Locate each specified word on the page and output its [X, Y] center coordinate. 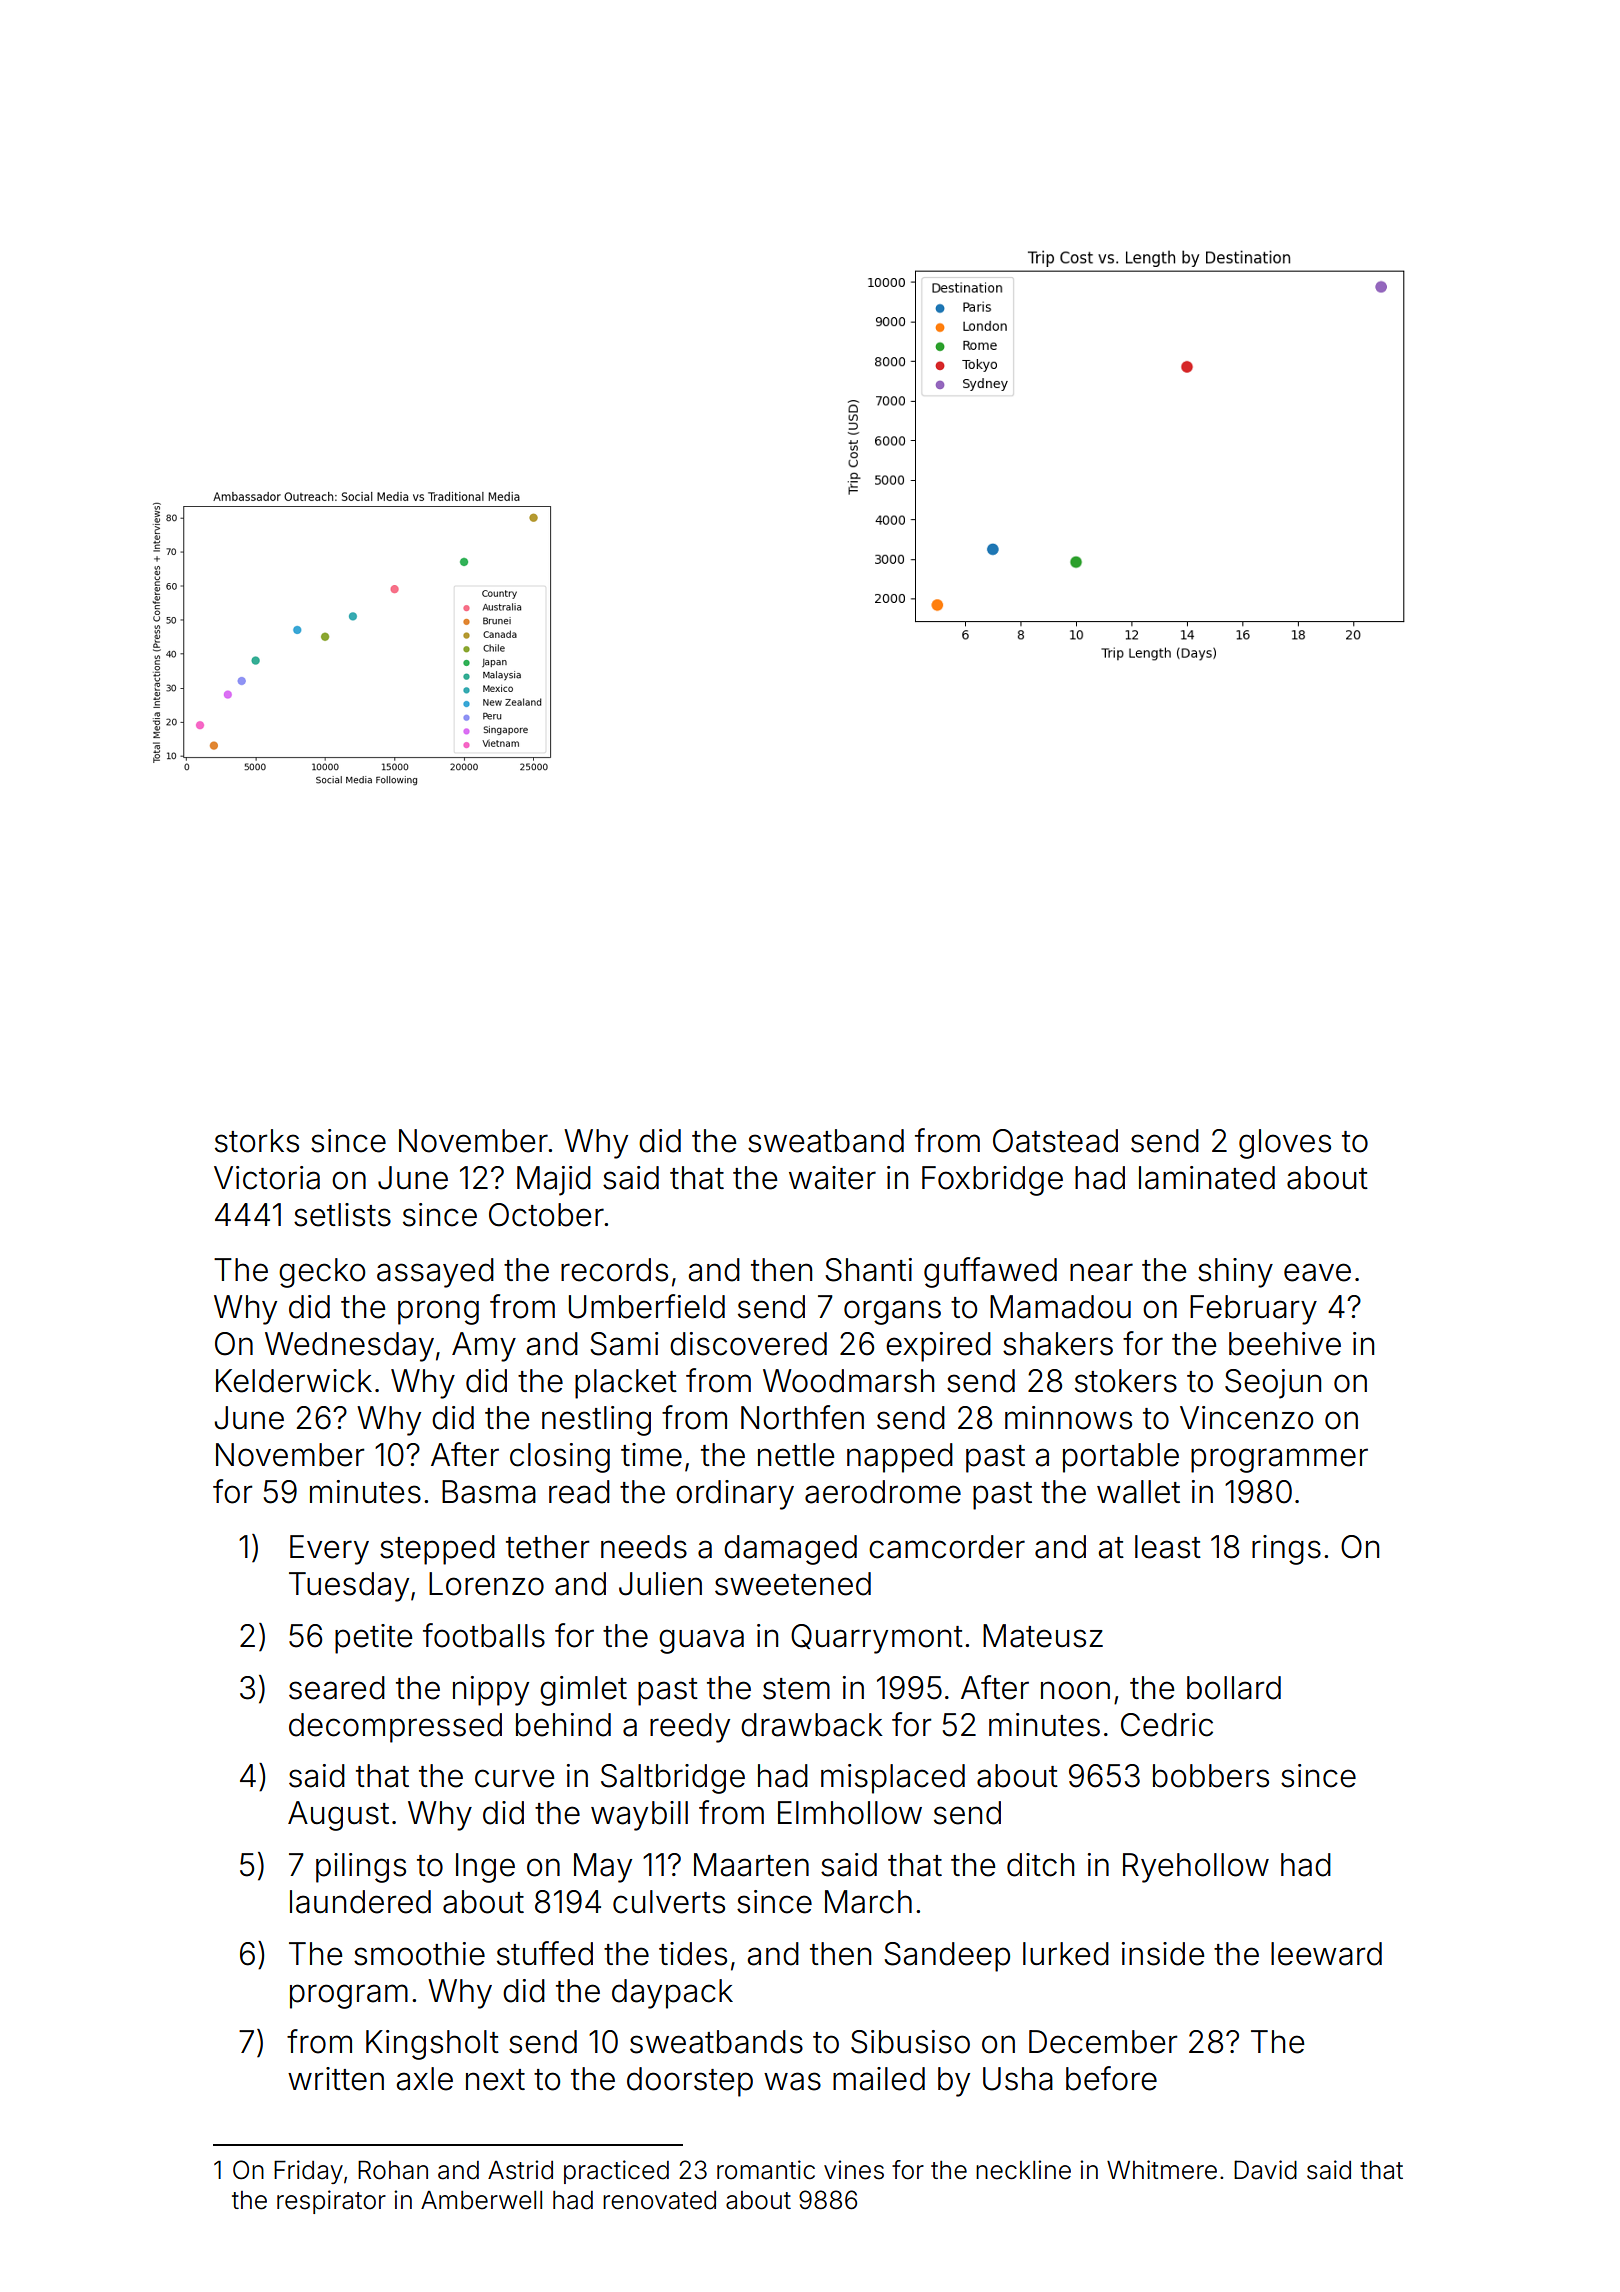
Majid [554, 1181]
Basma [489, 1492]
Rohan [393, 2170]
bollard [1234, 1688]
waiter [832, 1178]
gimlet [583, 1691]
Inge [485, 1868]
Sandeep [947, 1957]
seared [337, 1688]
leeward [1326, 1954]
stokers [1126, 1381]
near [1101, 1272]
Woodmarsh [848, 1381]
